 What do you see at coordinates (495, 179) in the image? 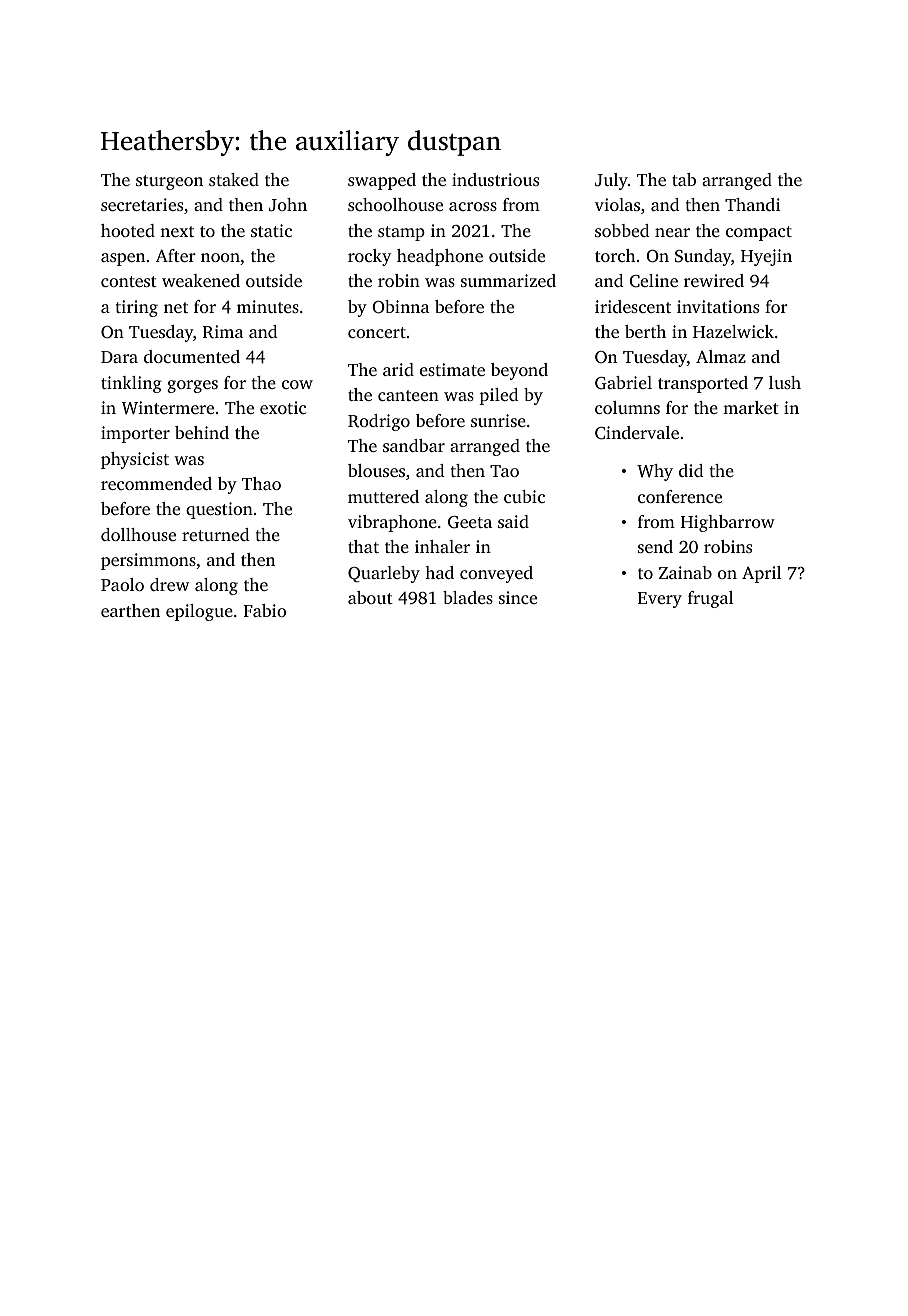
I see `industrious` at bounding box center [495, 179].
